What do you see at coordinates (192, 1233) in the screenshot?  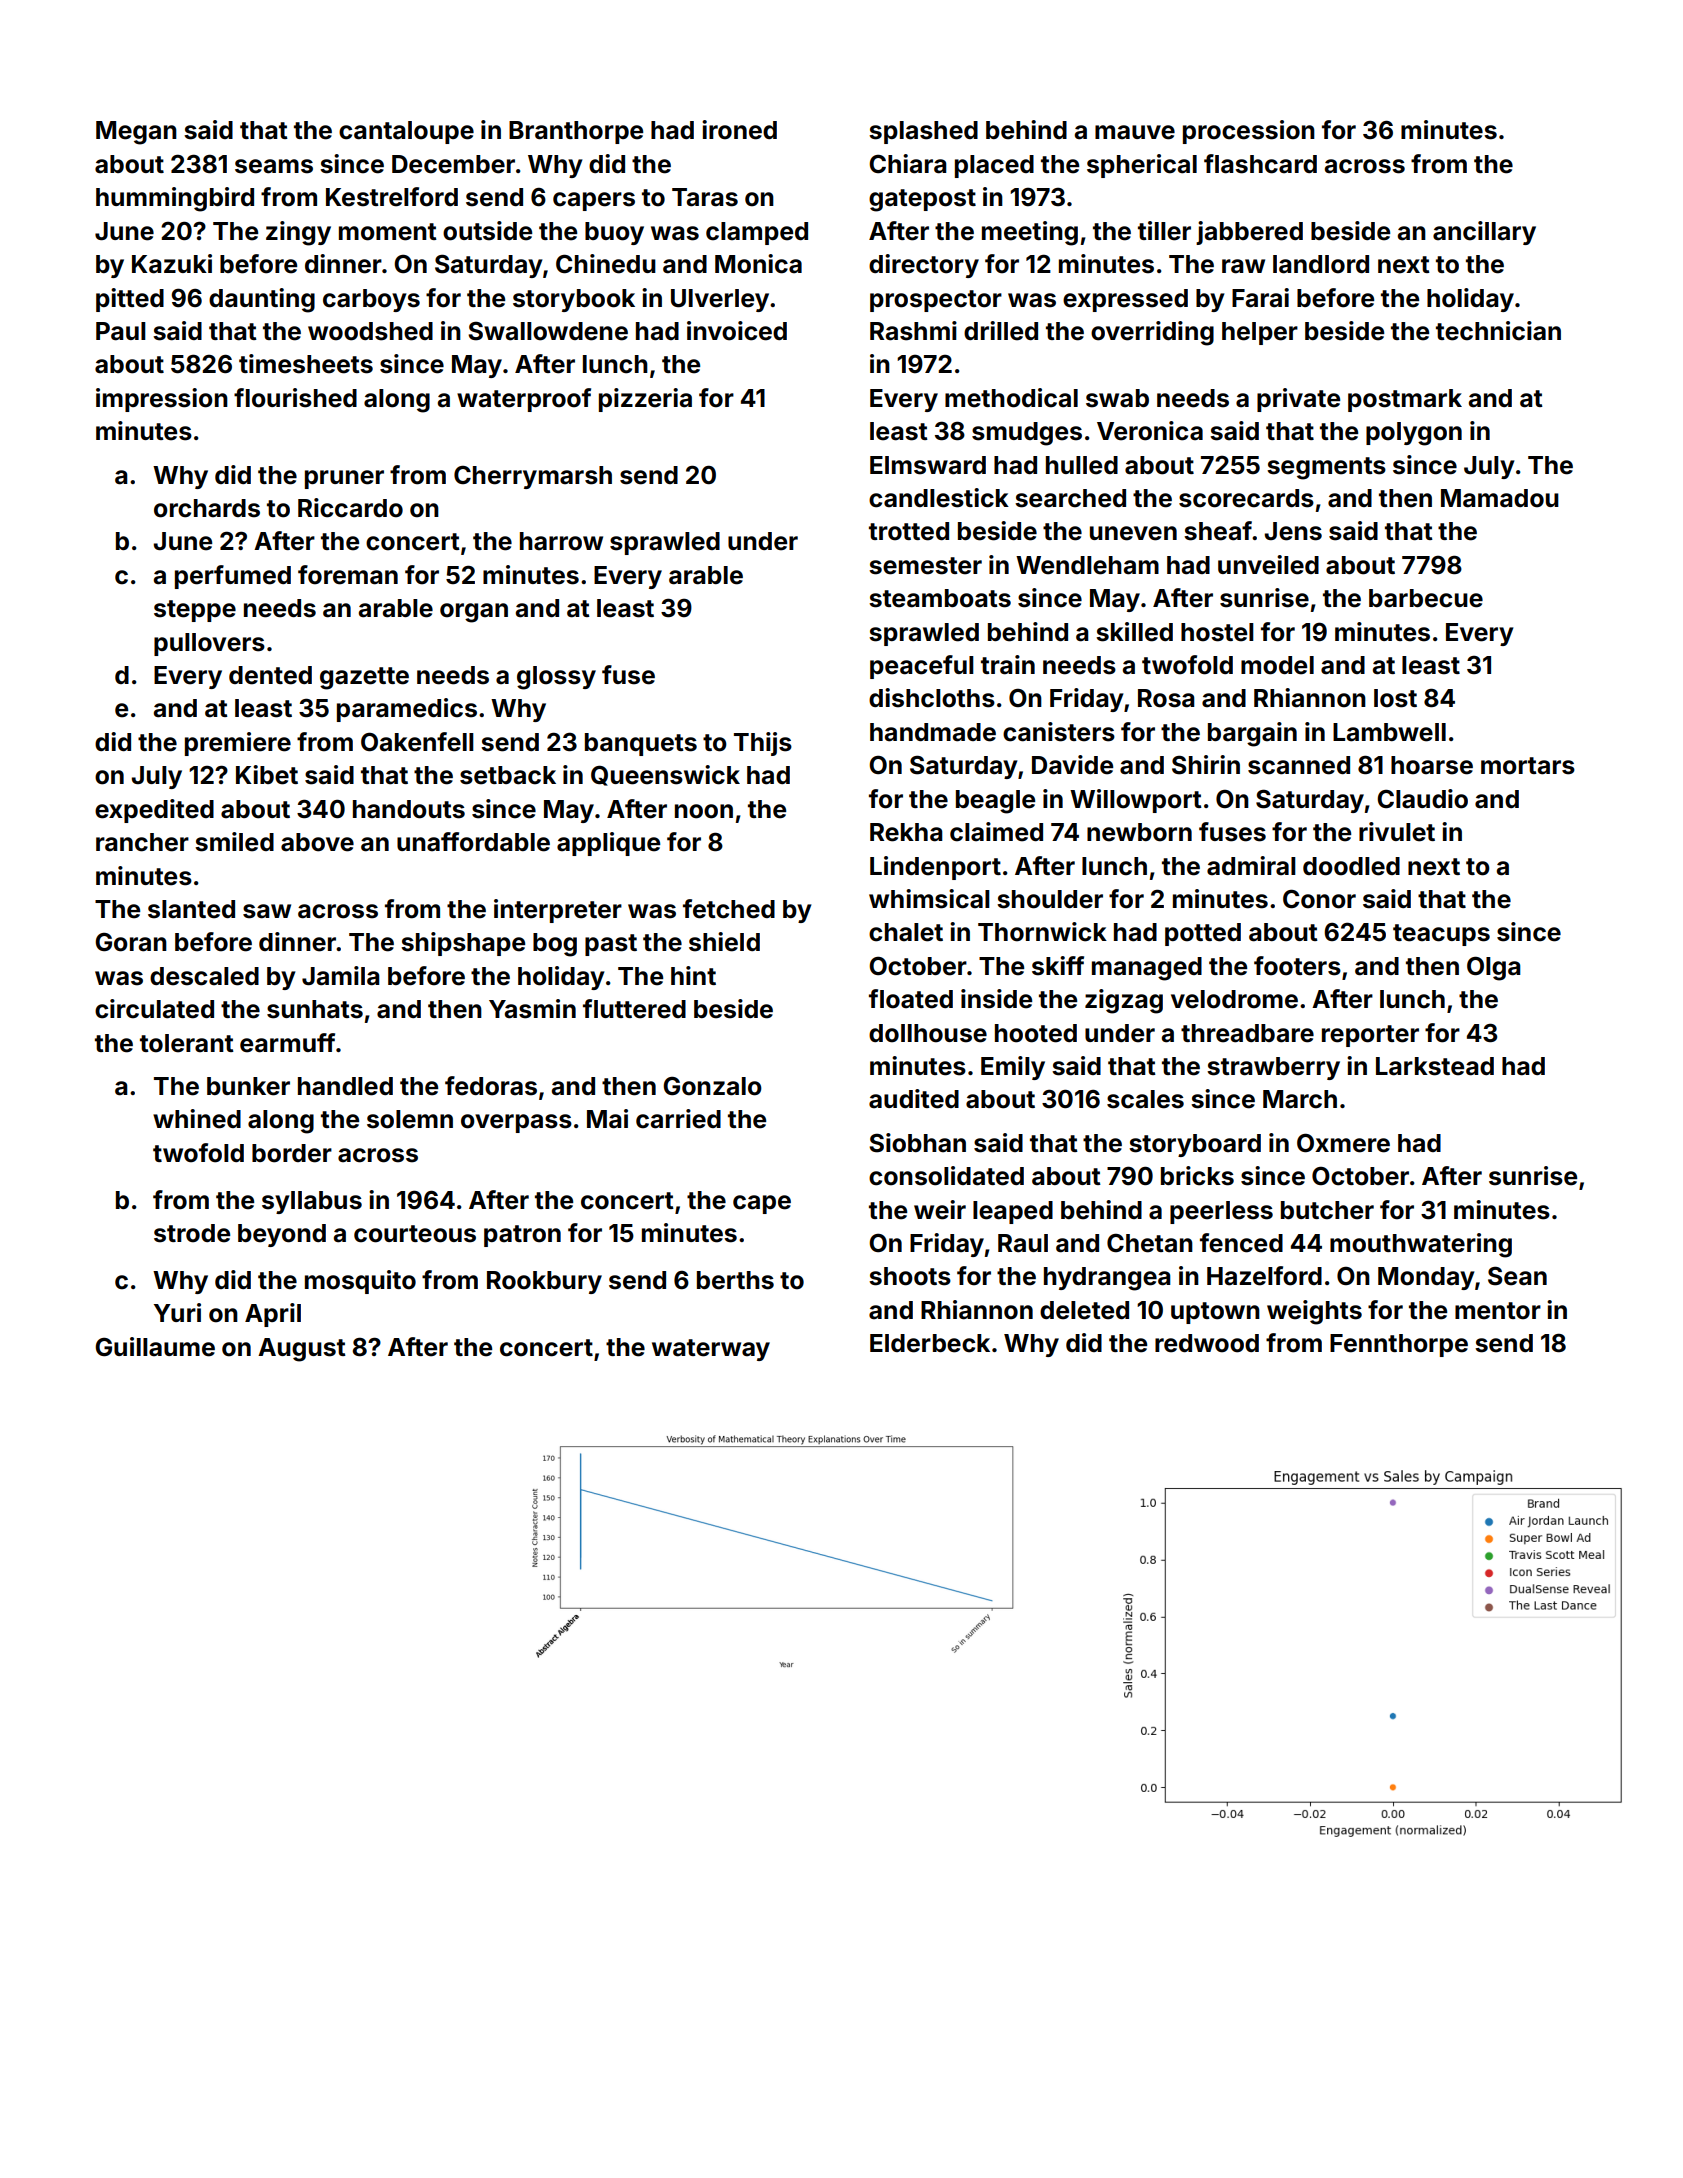 I see `strode` at bounding box center [192, 1233].
